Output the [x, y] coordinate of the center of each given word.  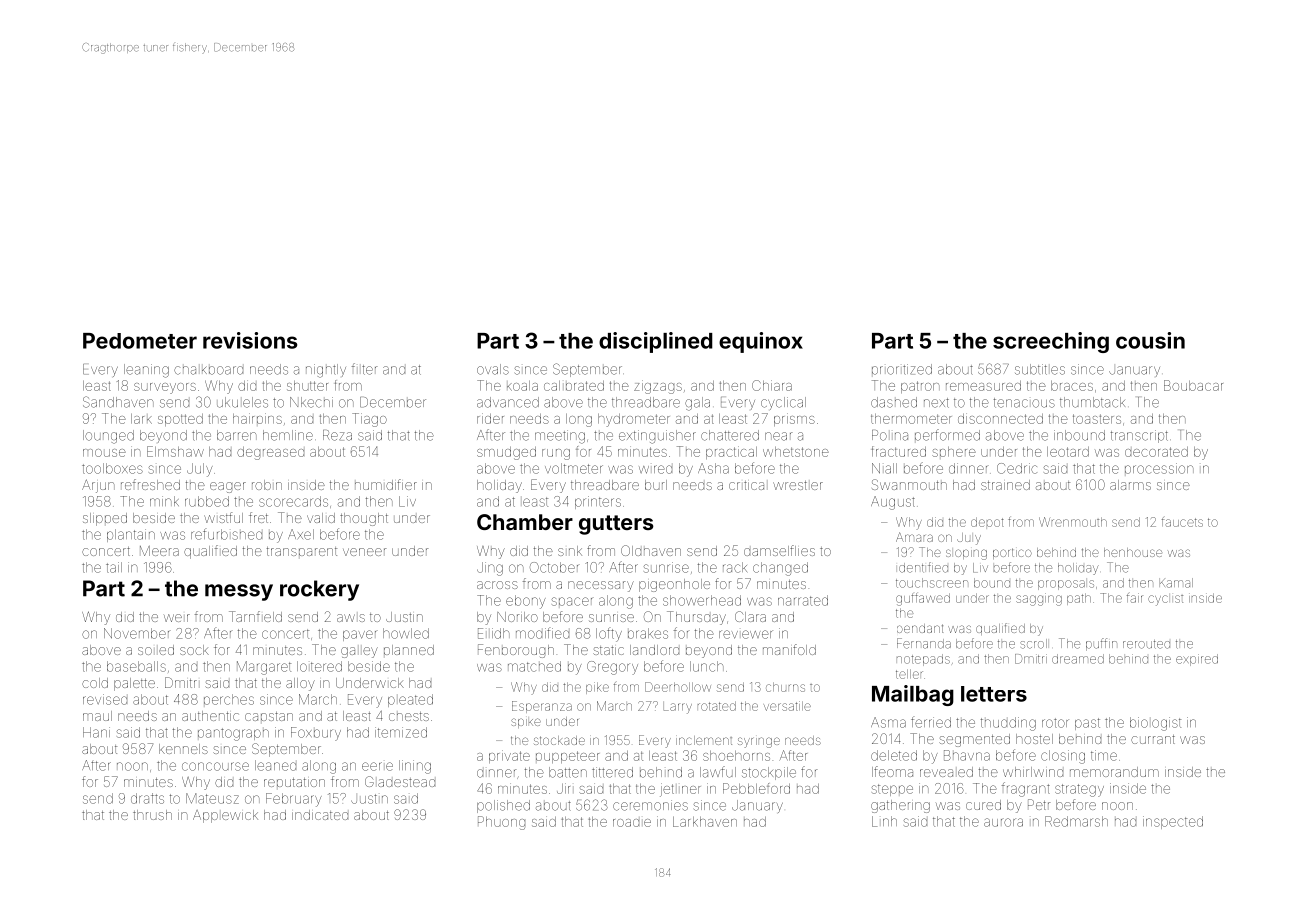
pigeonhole [674, 585]
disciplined [656, 342]
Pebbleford [756, 788]
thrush [152, 815]
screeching [1051, 342]
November [137, 633]
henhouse [1133, 552]
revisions [250, 340]
